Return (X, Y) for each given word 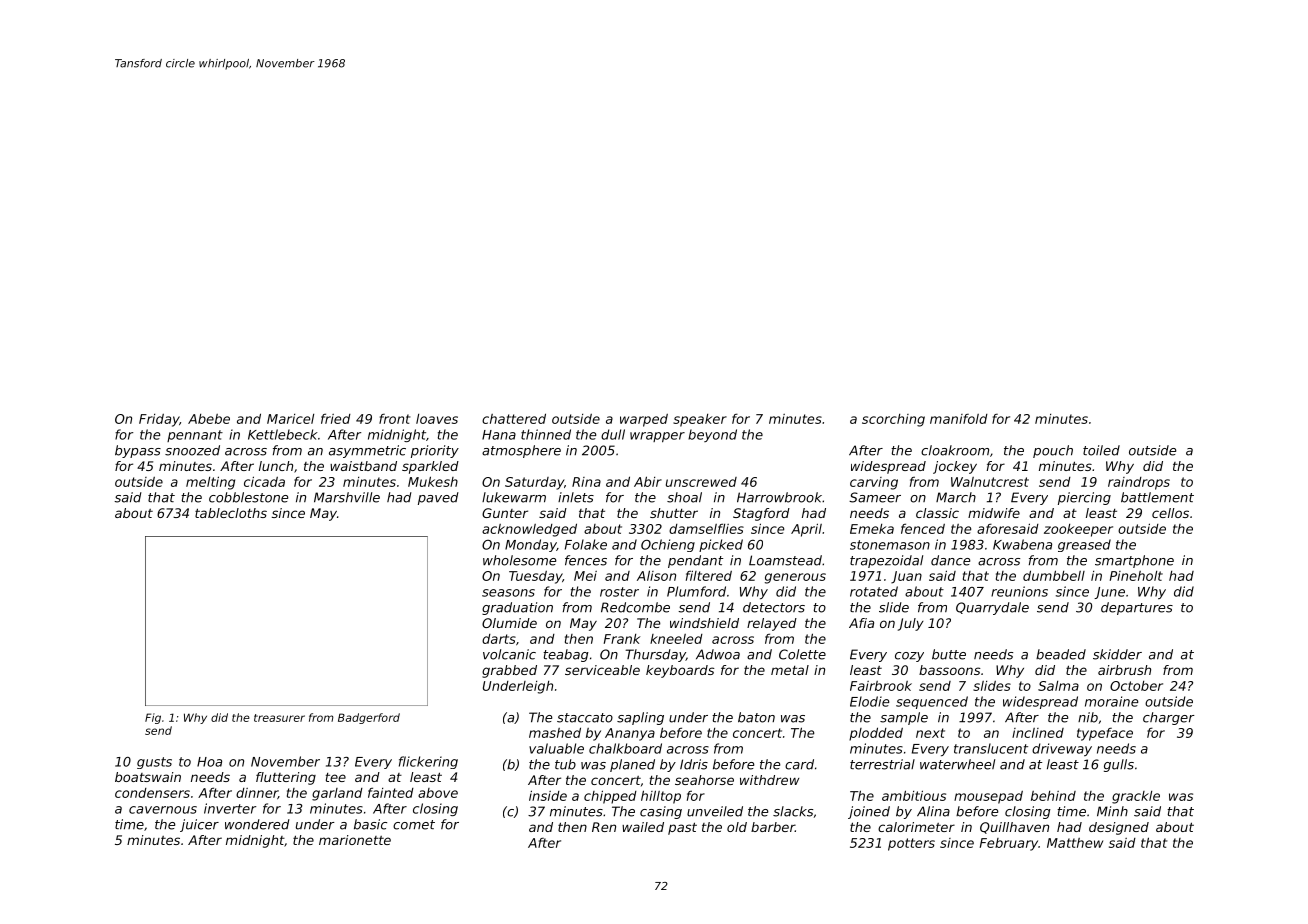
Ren (604, 827)
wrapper (657, 437)
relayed (772, 624)
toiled (1101, 450)
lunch (276, 466)
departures (1137, 608)
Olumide (509, 623)
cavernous (163, 810)
